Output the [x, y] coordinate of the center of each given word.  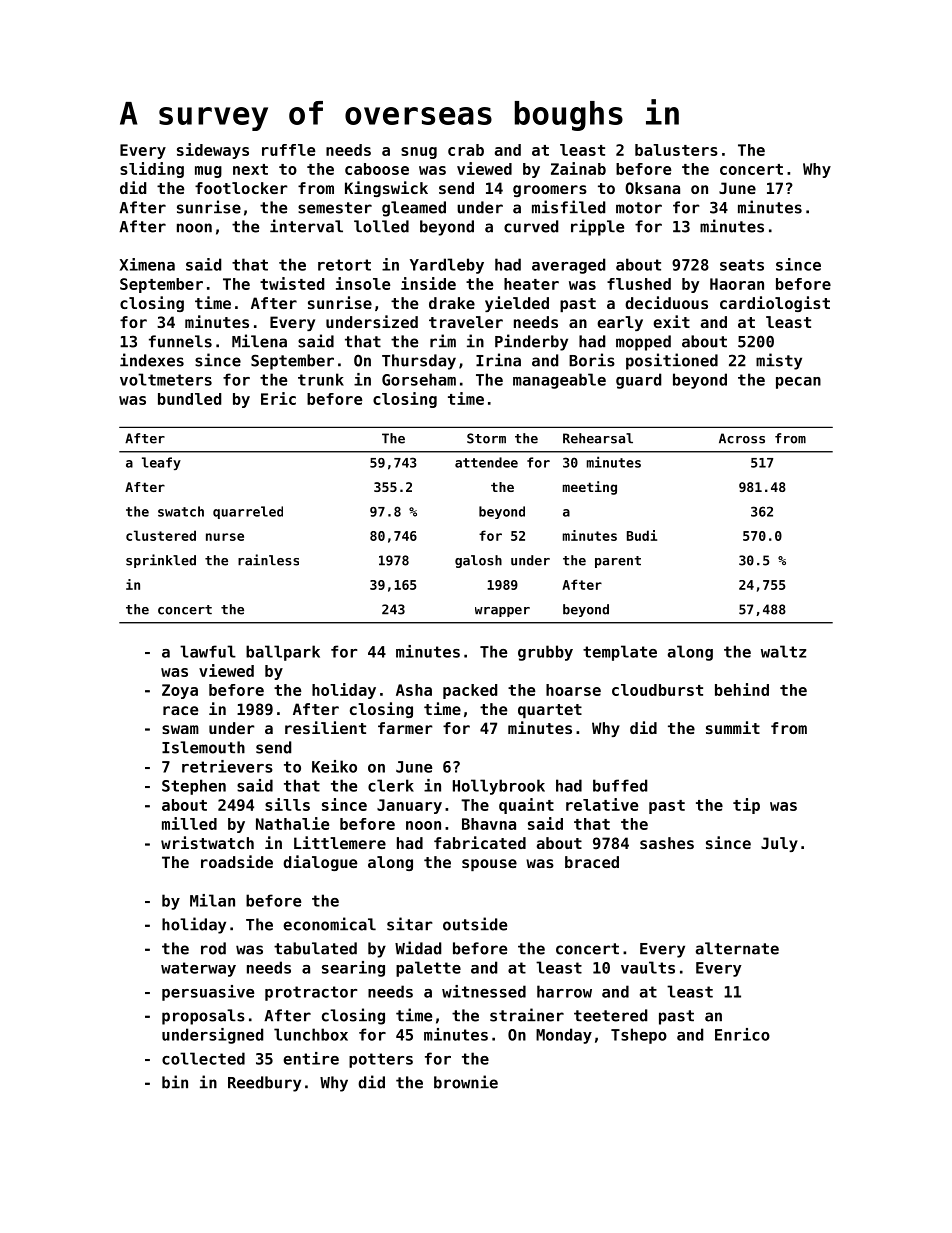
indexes [152, 360]
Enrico [742, 1034]
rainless [268, 560]
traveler [466, 322]
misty [779, 361]
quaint [526, 806]
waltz [783, 651]
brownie [466, 1082]
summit [733, 727]
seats [742, 265]
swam [180, 729]
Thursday [419, 362]
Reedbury [264, 1084]
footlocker [241, 188]
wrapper [502, 612]
